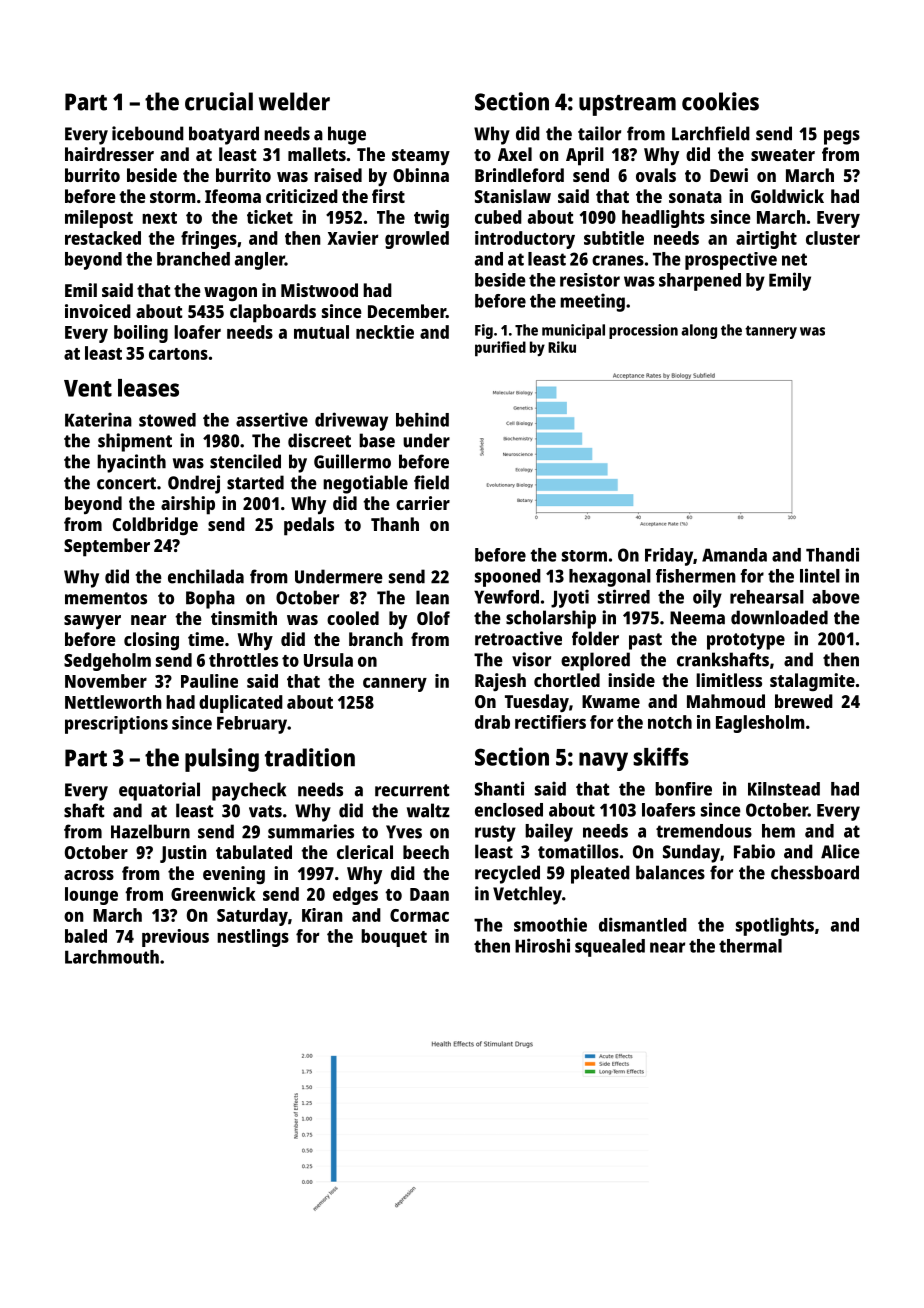  What do you see at coordinates (720, 101) in the screenshot?
I see `cookies` at bounding box center [720, 101].
